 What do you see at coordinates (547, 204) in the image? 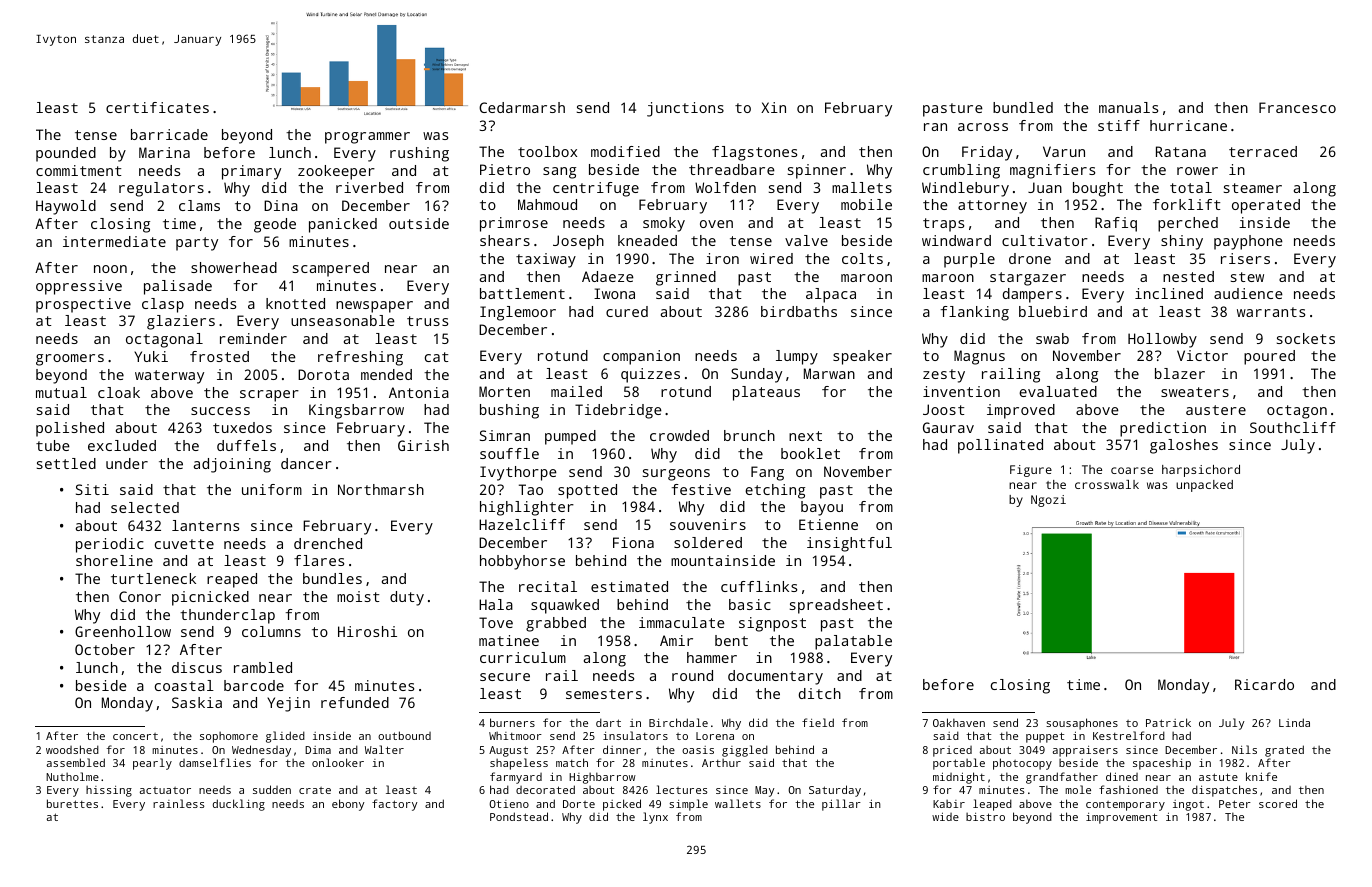
I see `Mahmoud` at bounding box center [547, 204].
